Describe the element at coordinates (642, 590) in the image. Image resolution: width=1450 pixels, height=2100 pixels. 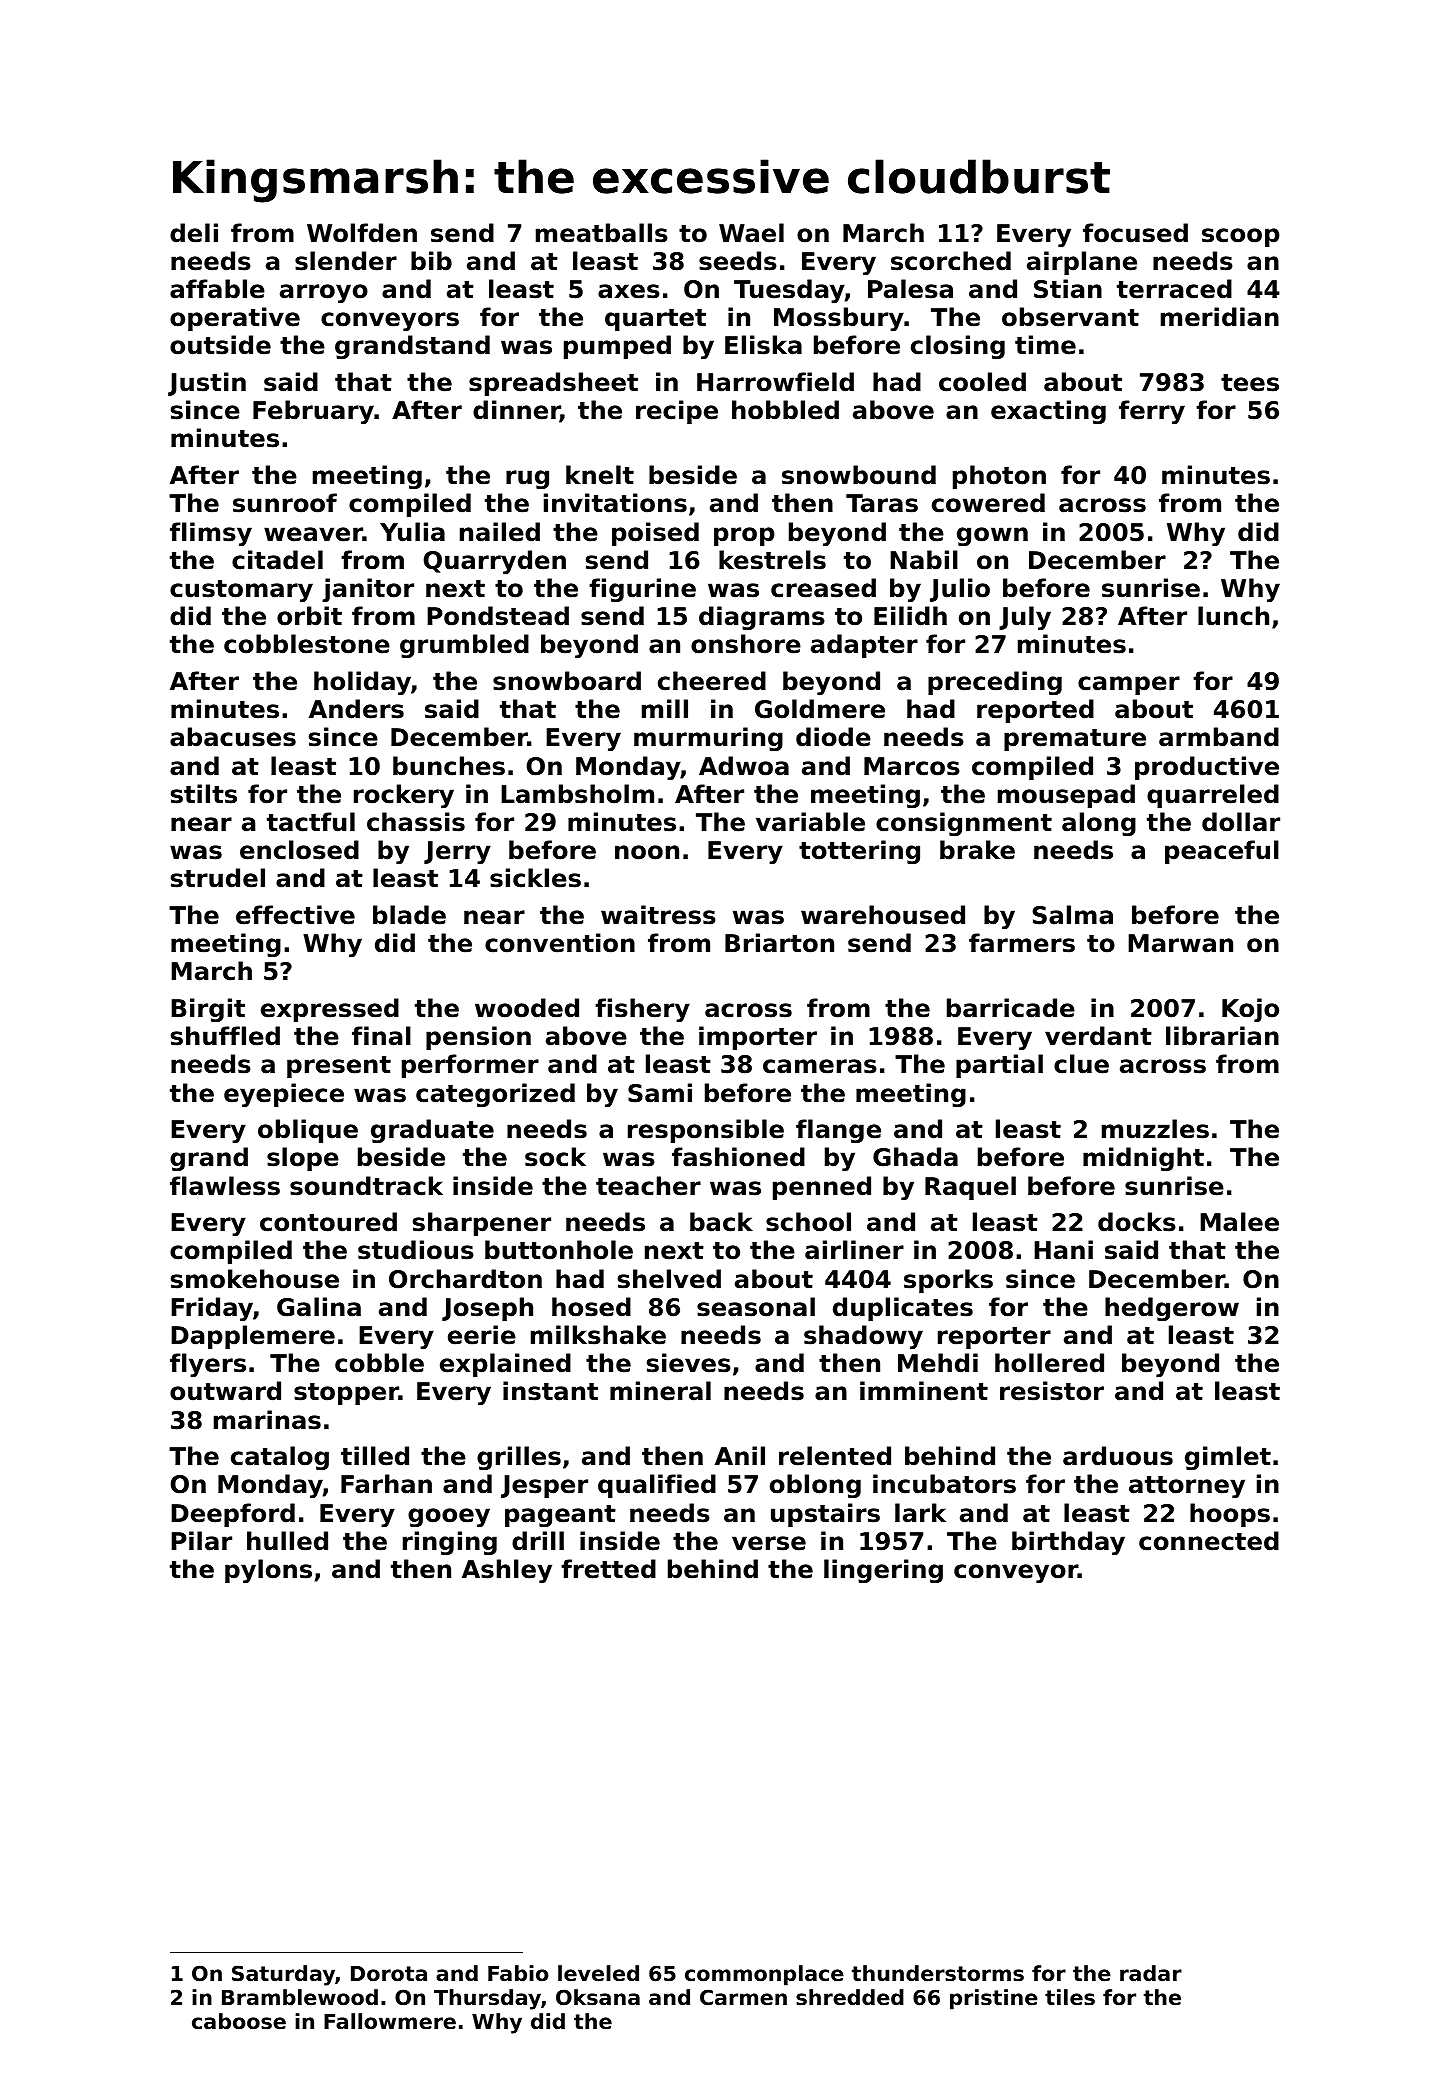
I see `figurine` at that location.
